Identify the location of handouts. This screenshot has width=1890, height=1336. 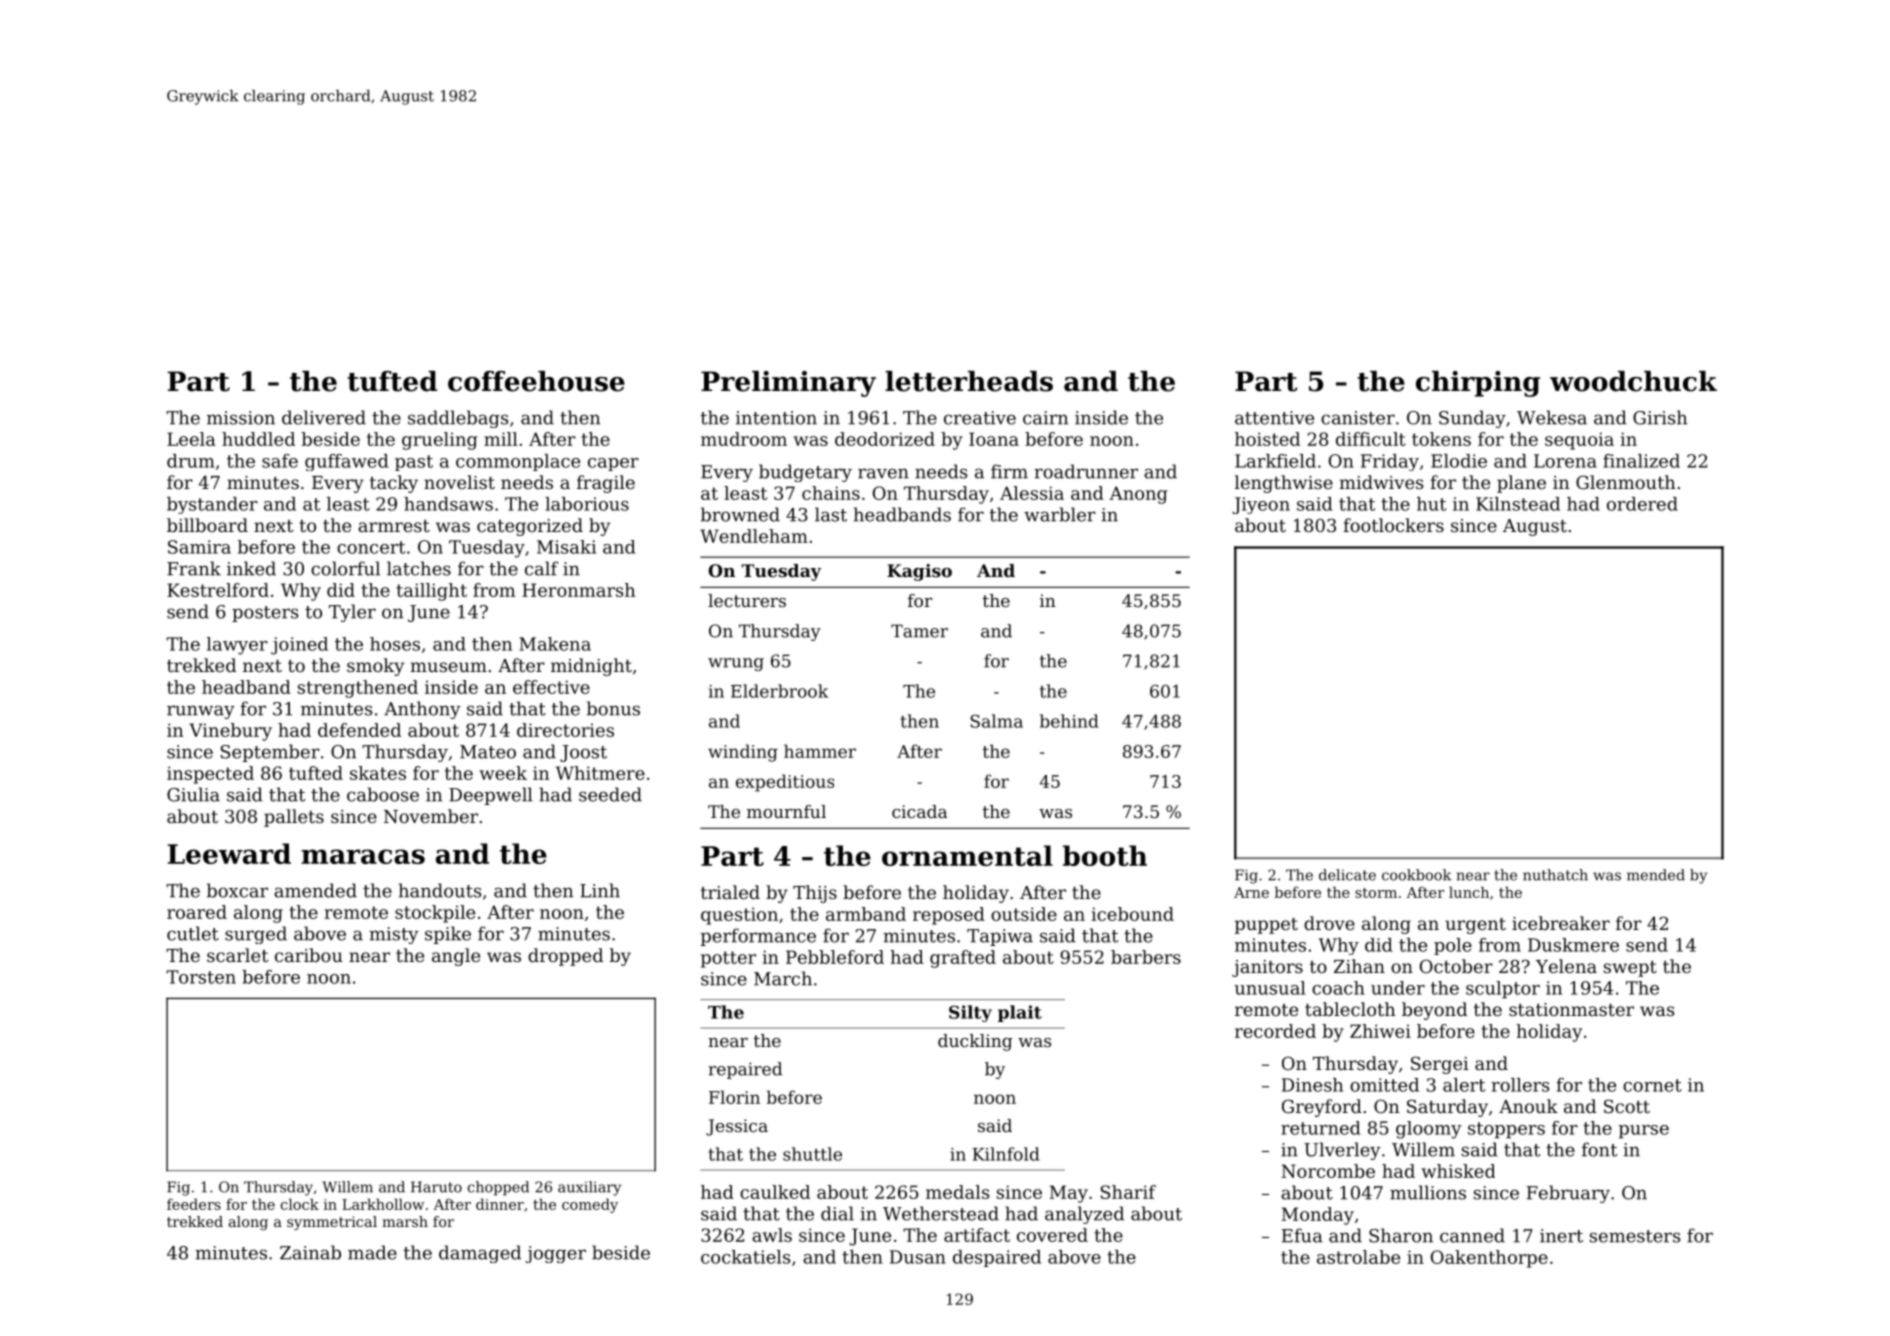
(440, 890).
